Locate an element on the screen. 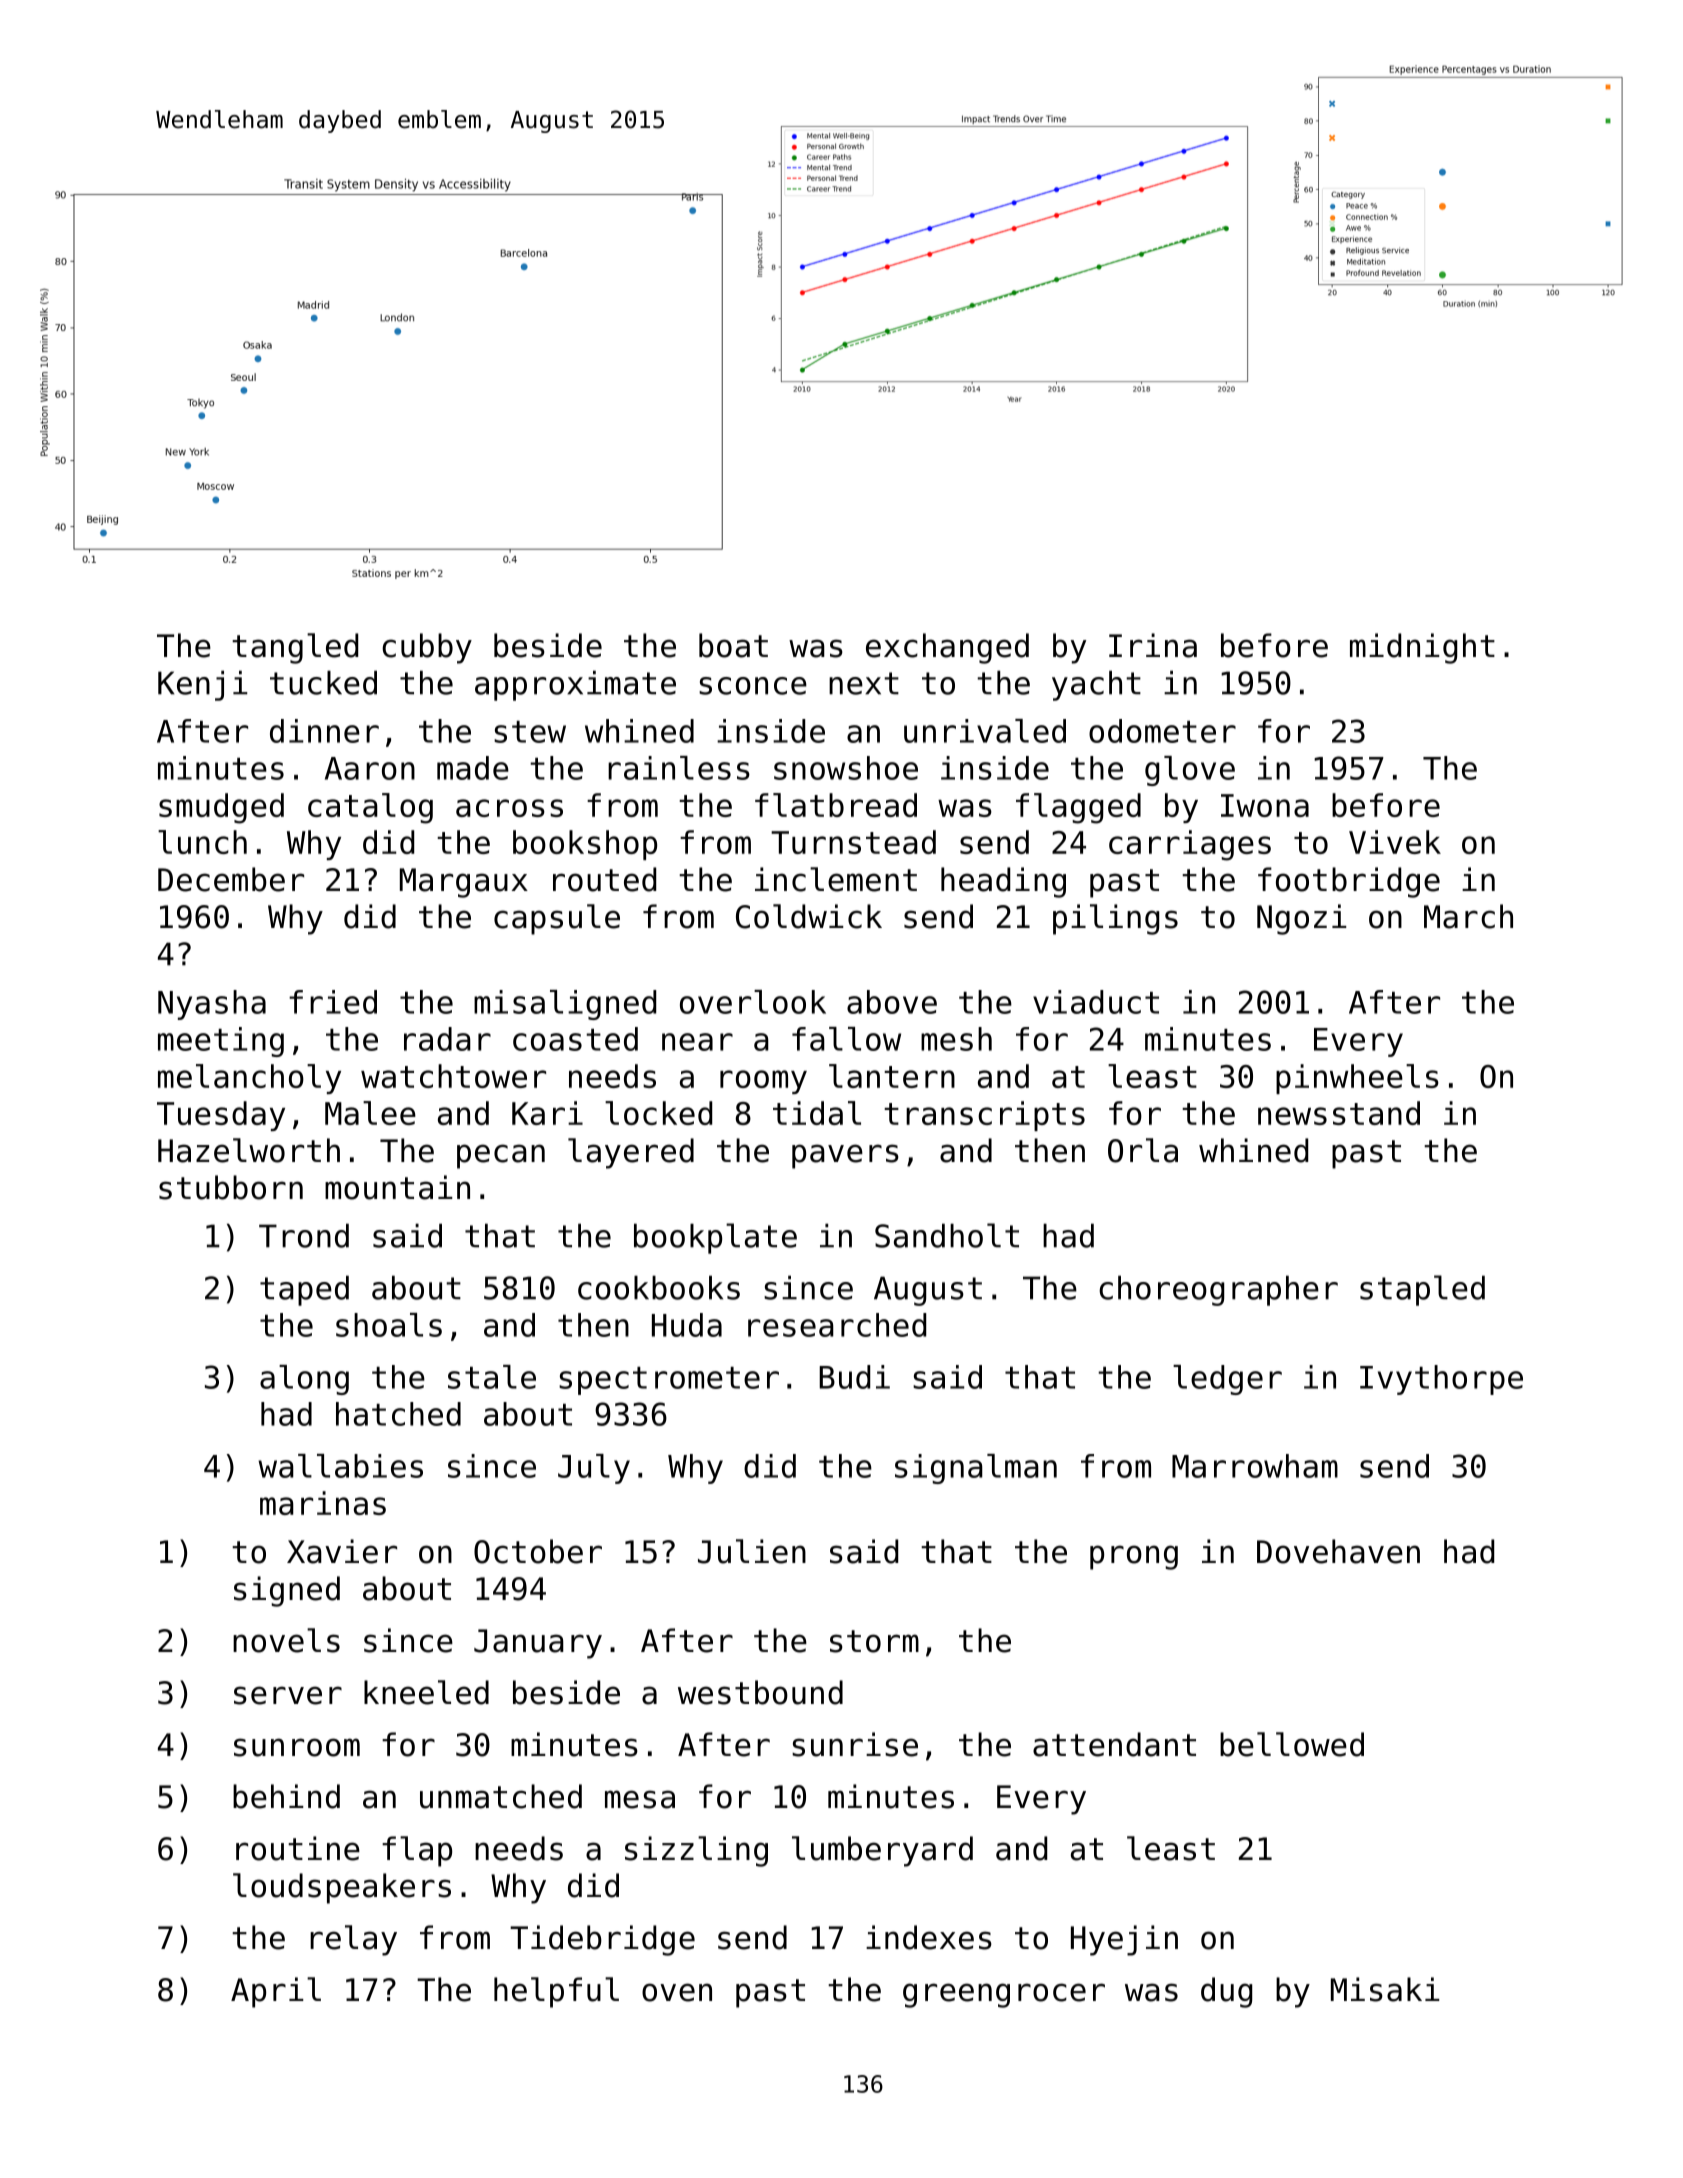 The image size is (1683, 2178). boat is located at coordinates (733, 645).
